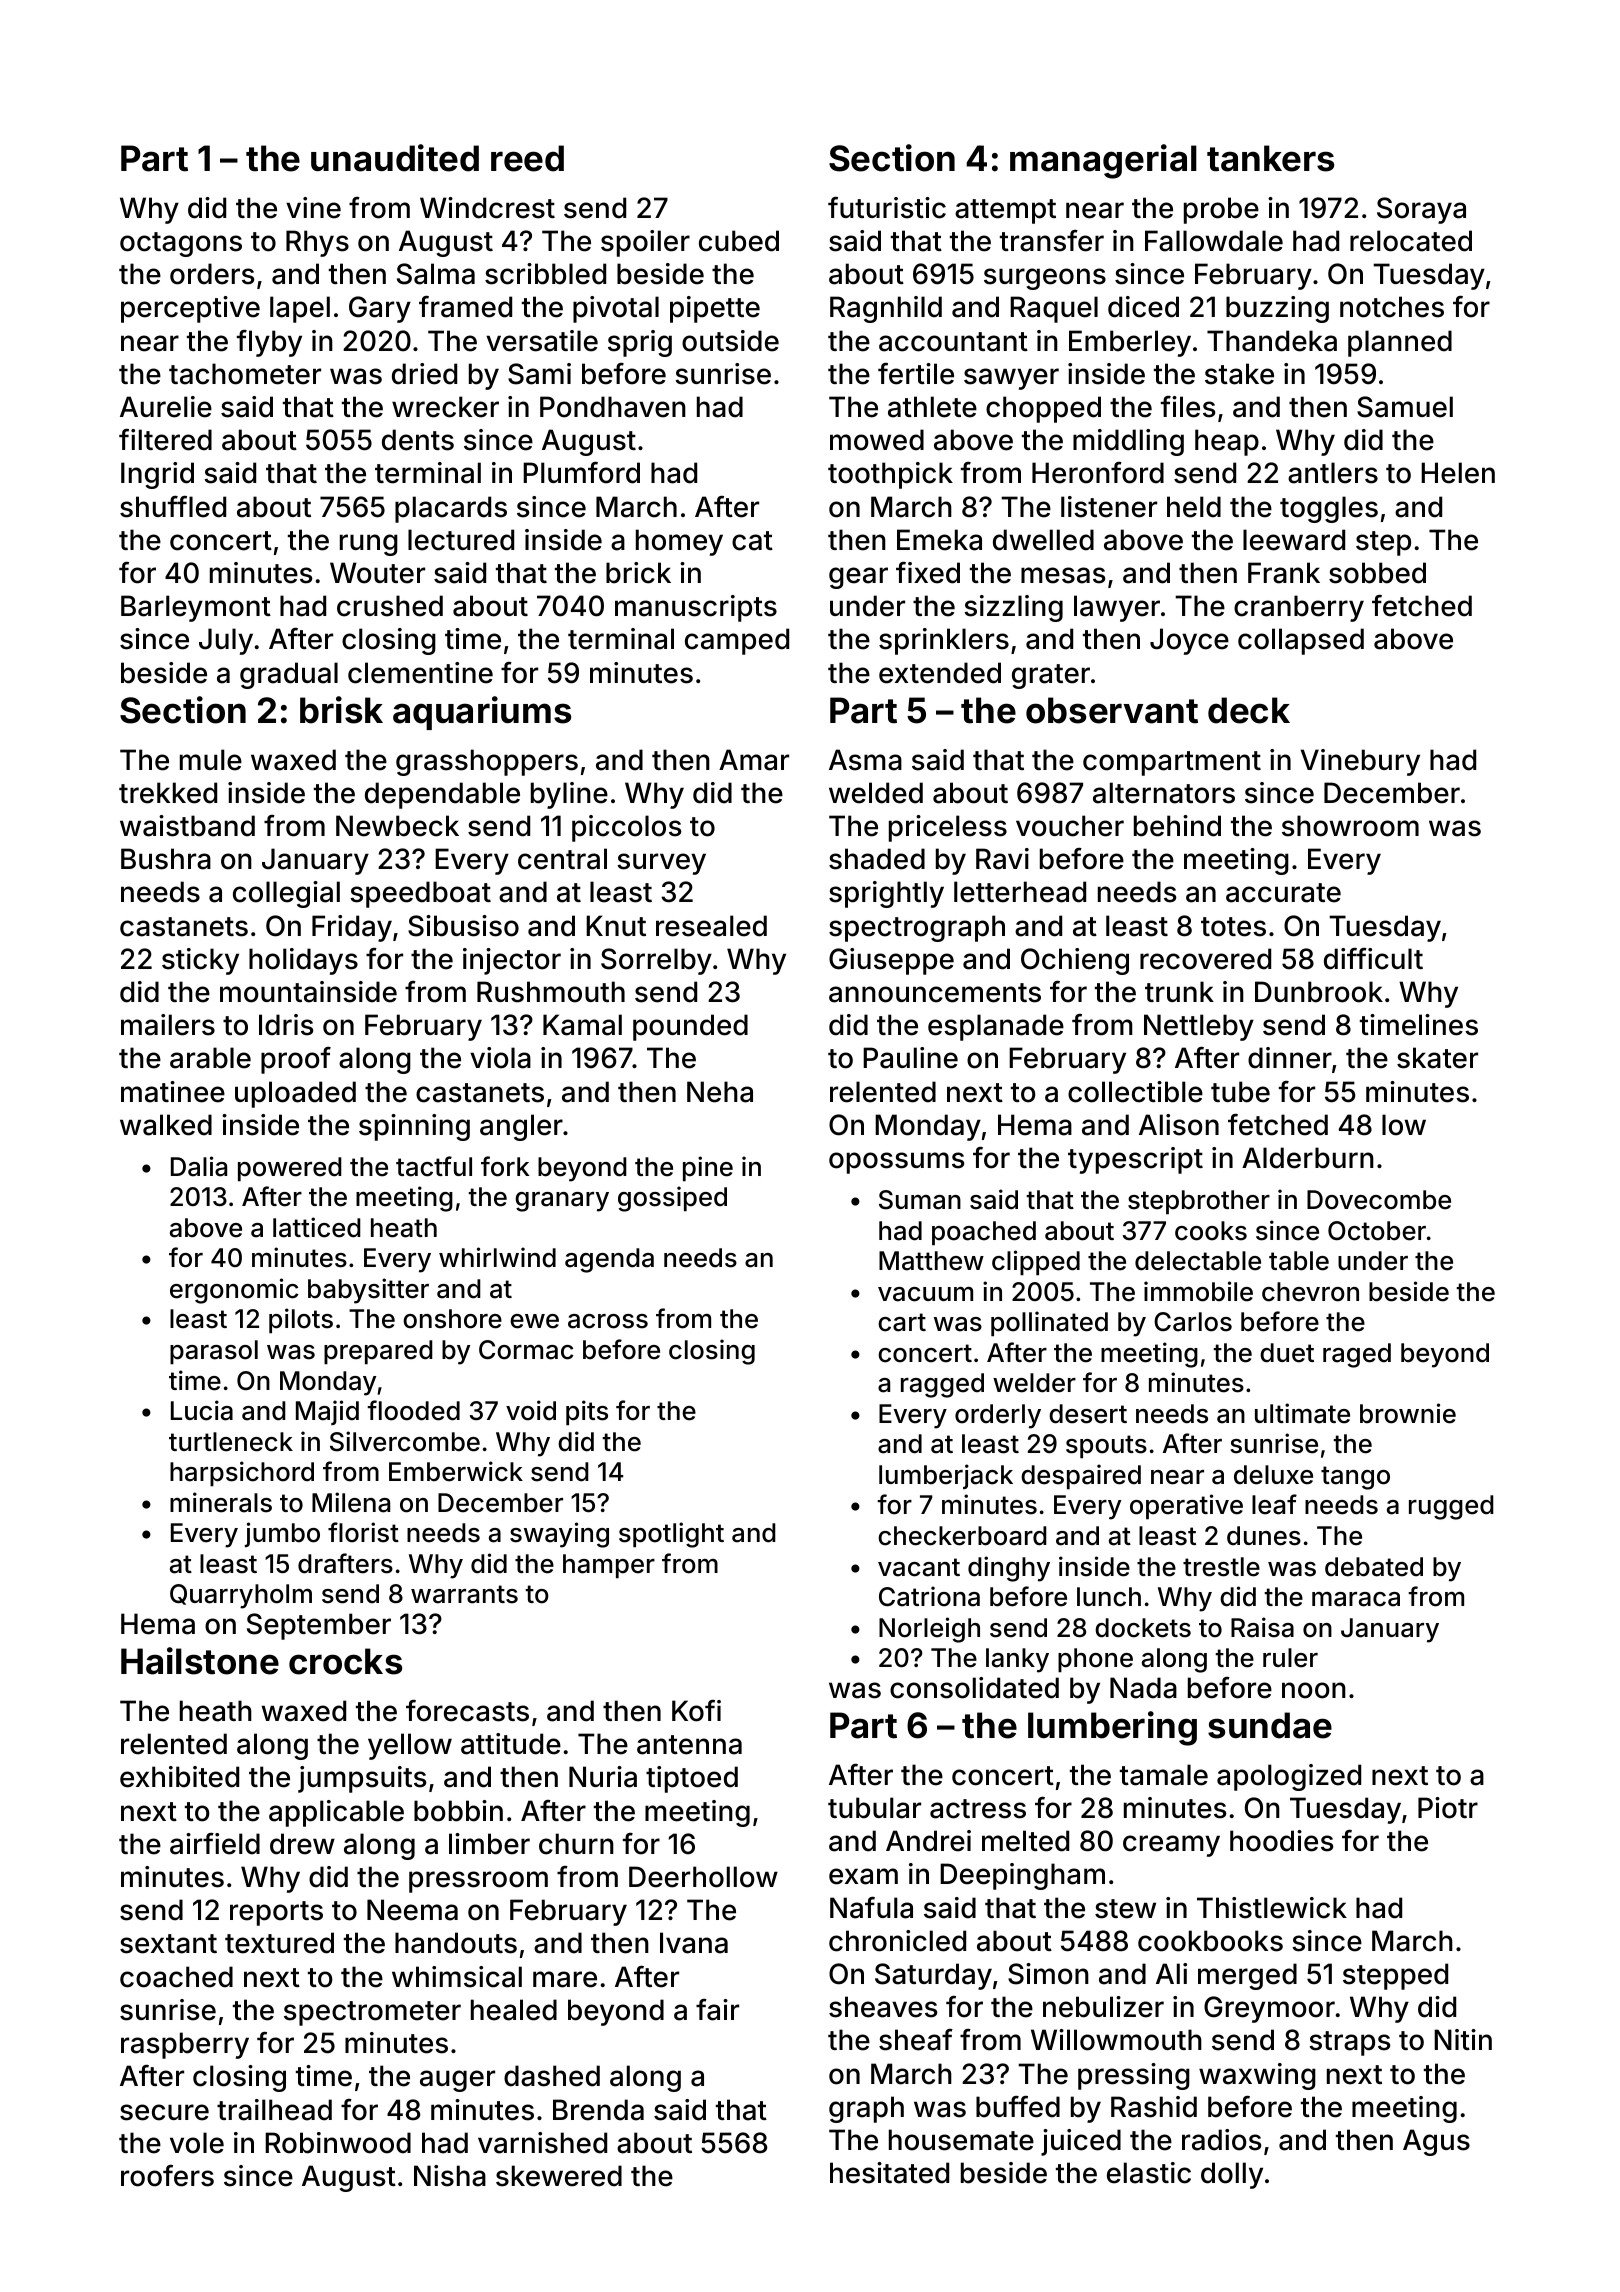  Describe the element at coordinates (168, 793) in the screenshot. I see `trekked` at that location.
